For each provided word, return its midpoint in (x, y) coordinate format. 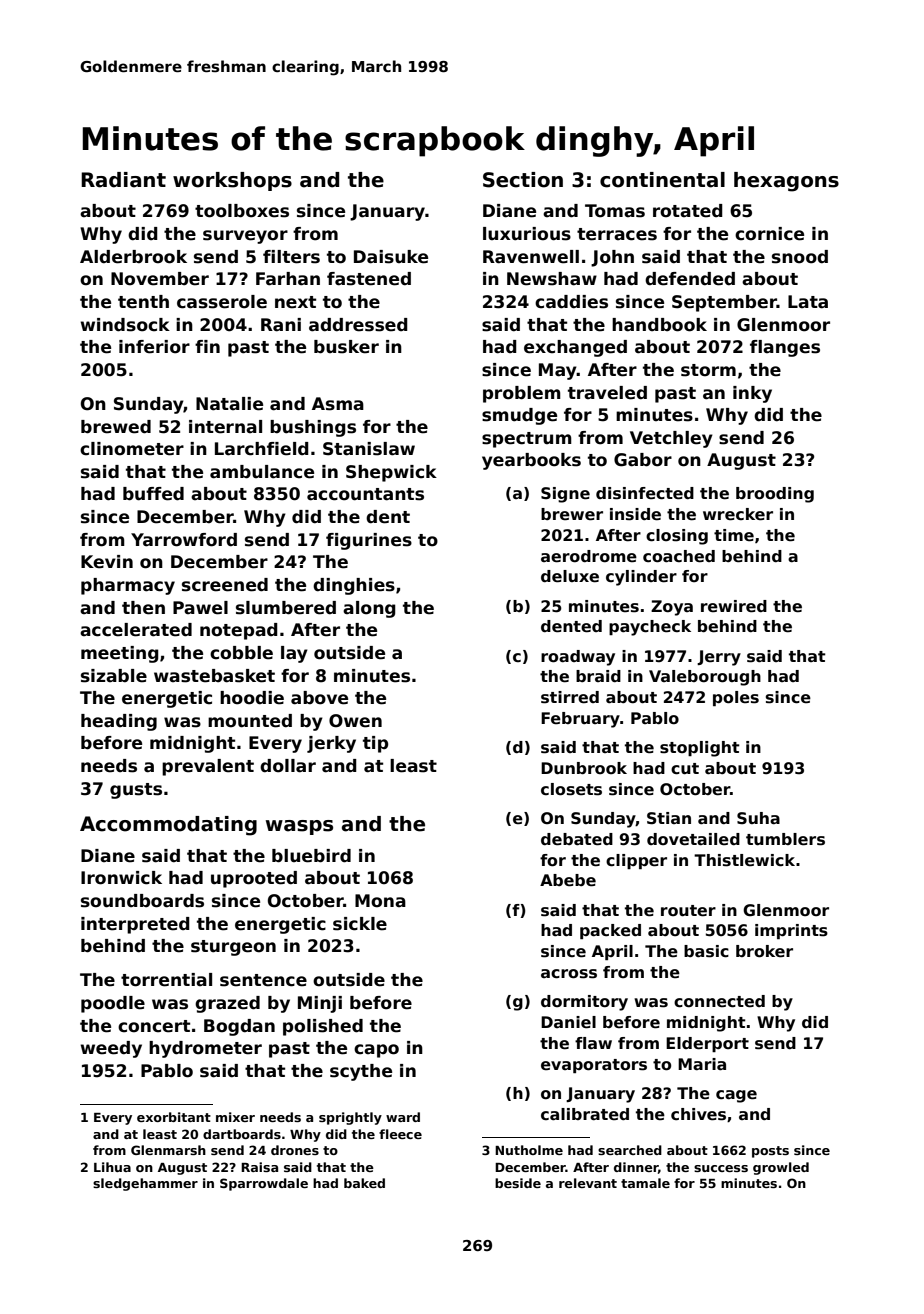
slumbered (286, 608)
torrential (166, 980)
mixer (235, 1117)
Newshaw (552, 279)
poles (736, 698)
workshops (232, 181)
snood (800, 257)
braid (598, 676)
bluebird (311, 856)
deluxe (570, 576)
